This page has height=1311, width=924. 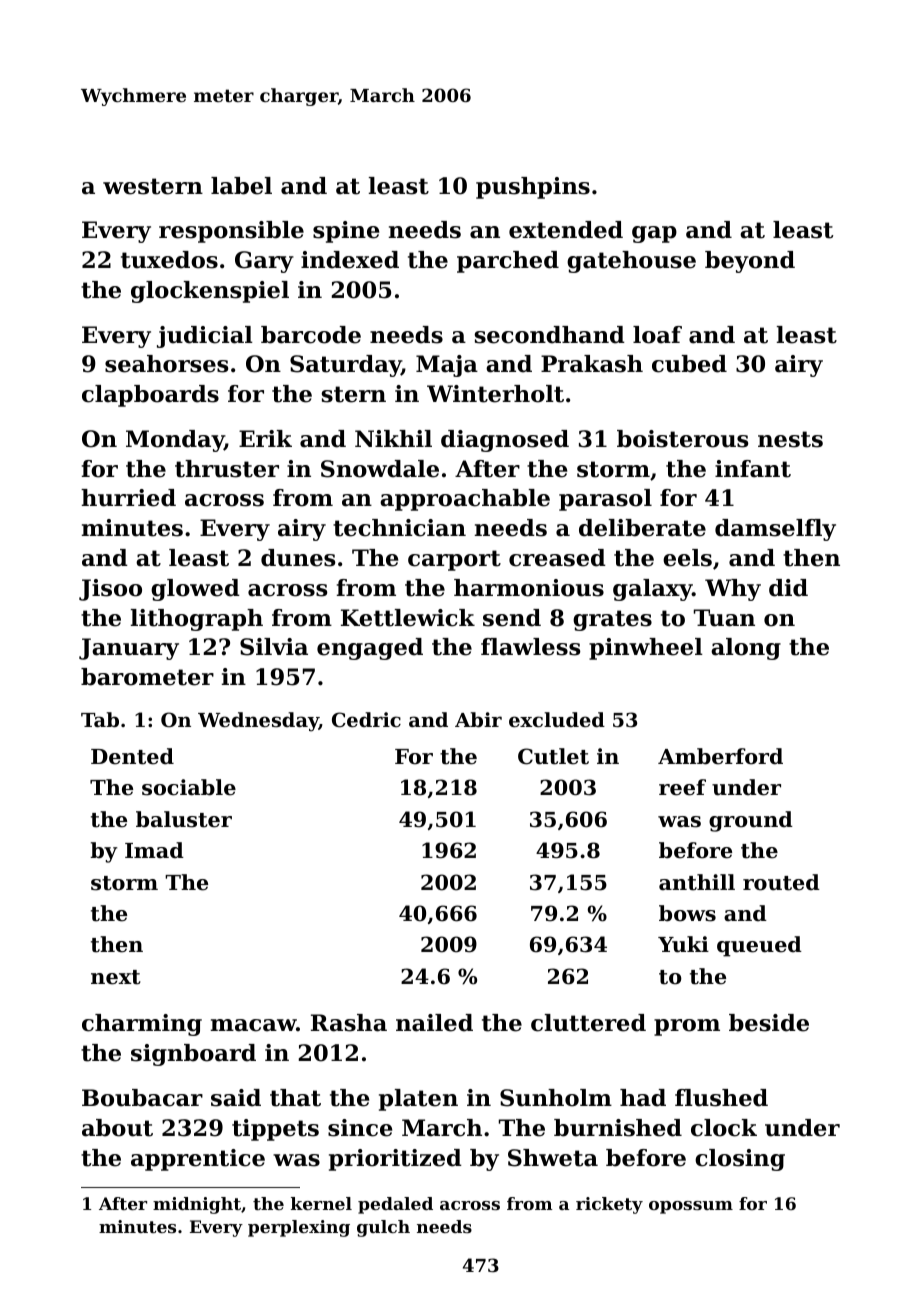 What do you see at coordinates (241, 186) in the page?
I see `label` at bounding box center [241, 186].
